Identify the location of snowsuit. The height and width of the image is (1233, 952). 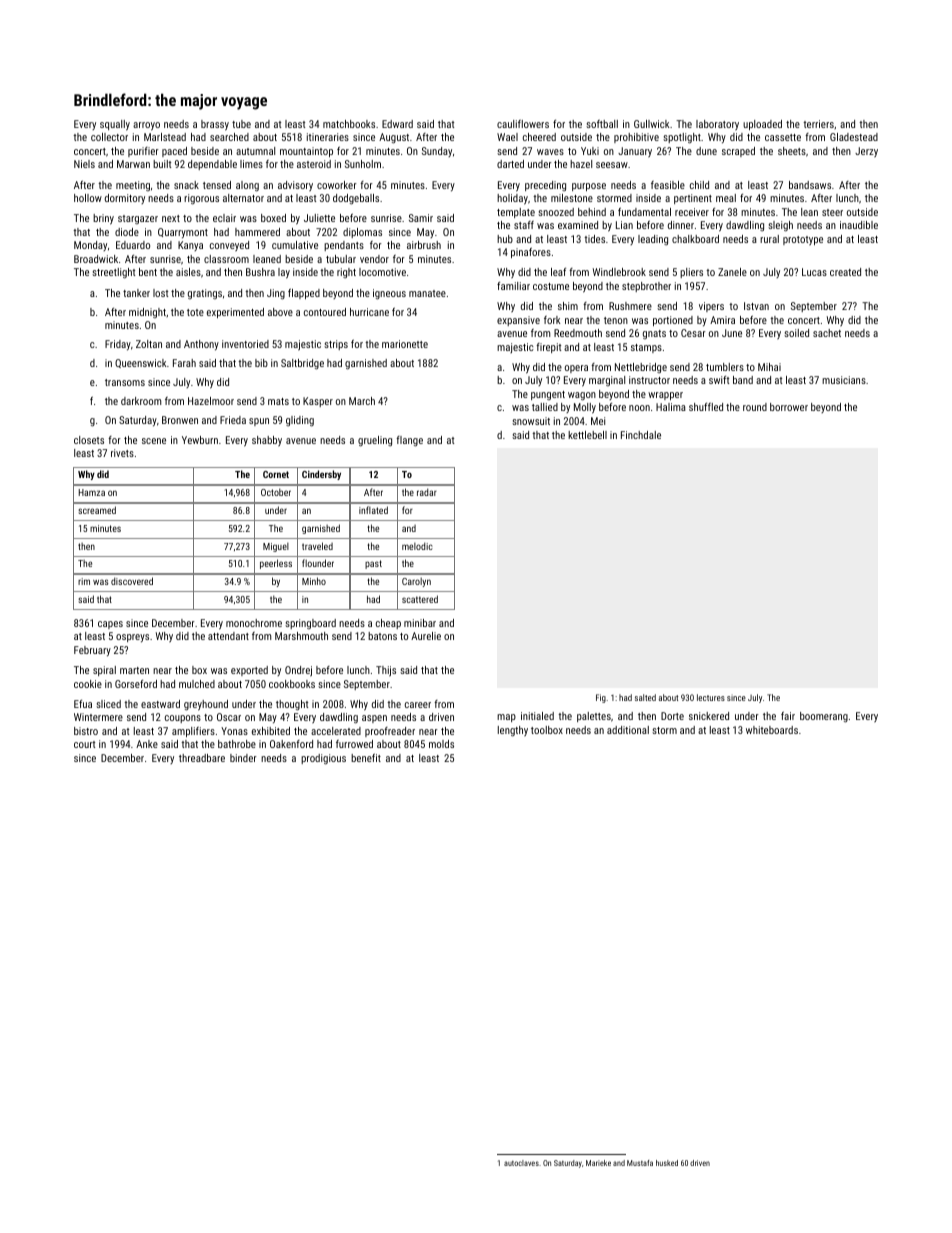
(531, 421).
